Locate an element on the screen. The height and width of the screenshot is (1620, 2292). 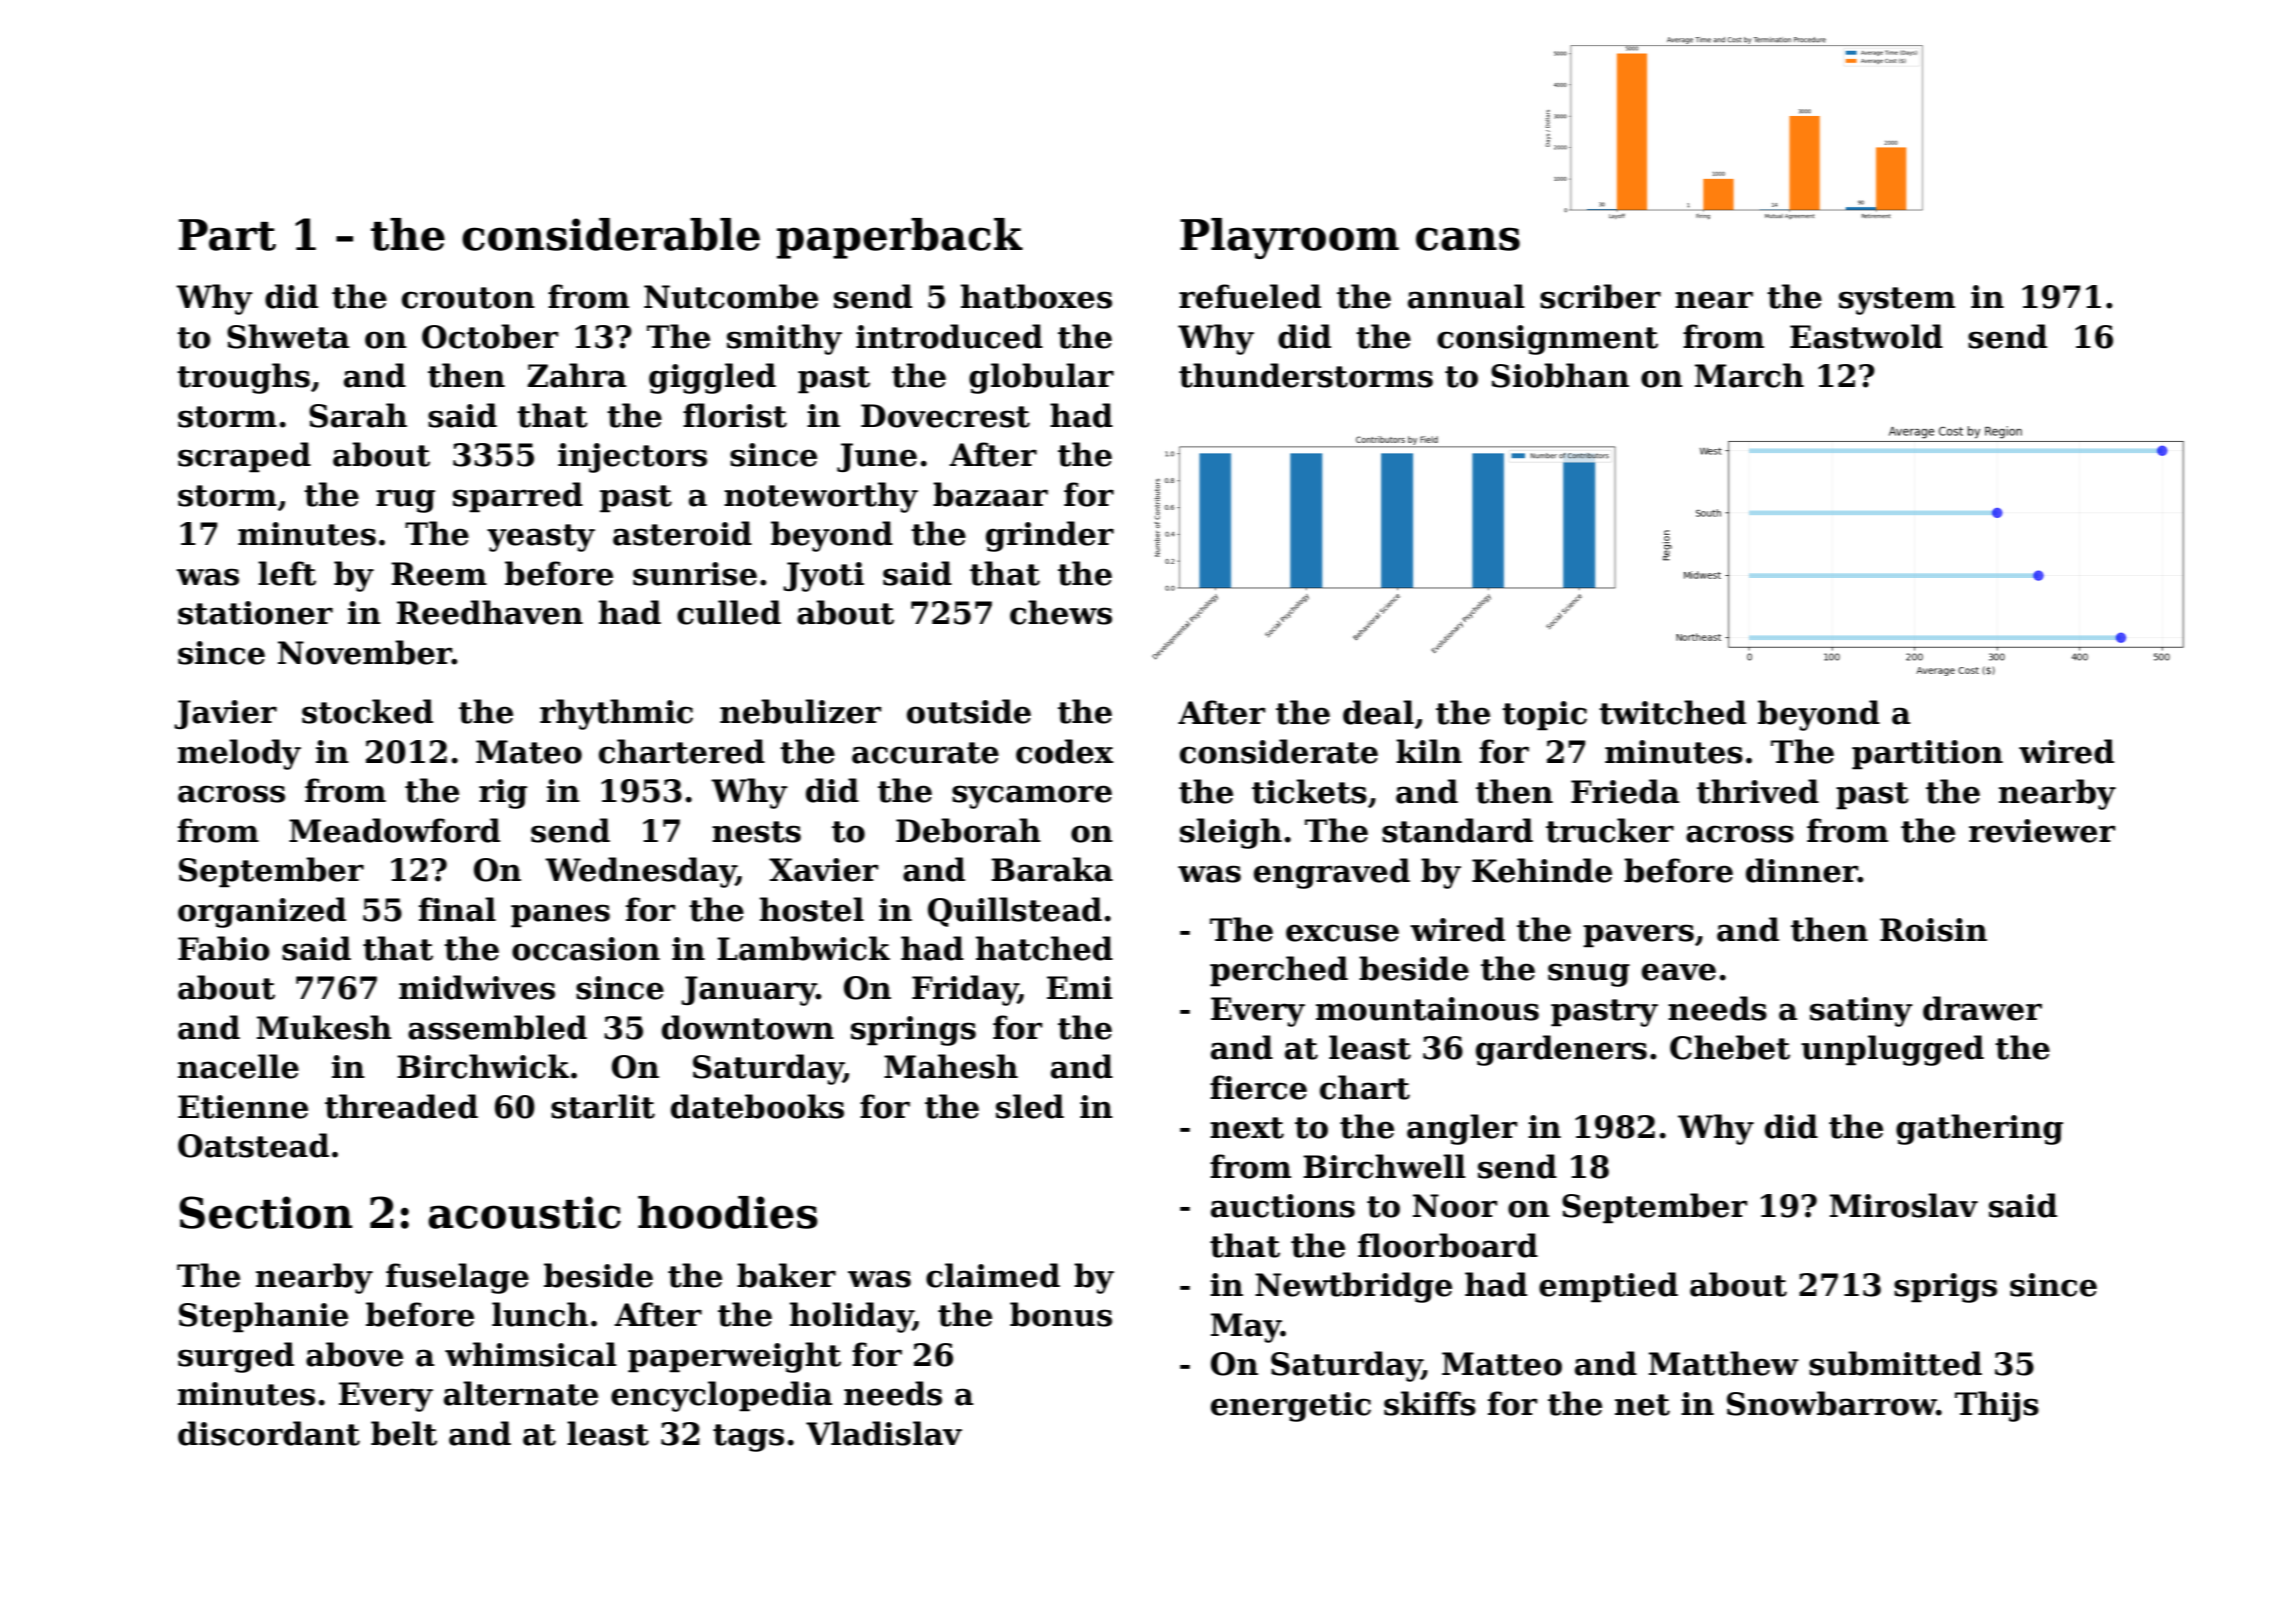
bazaar is located at coordinates (990, 494).
